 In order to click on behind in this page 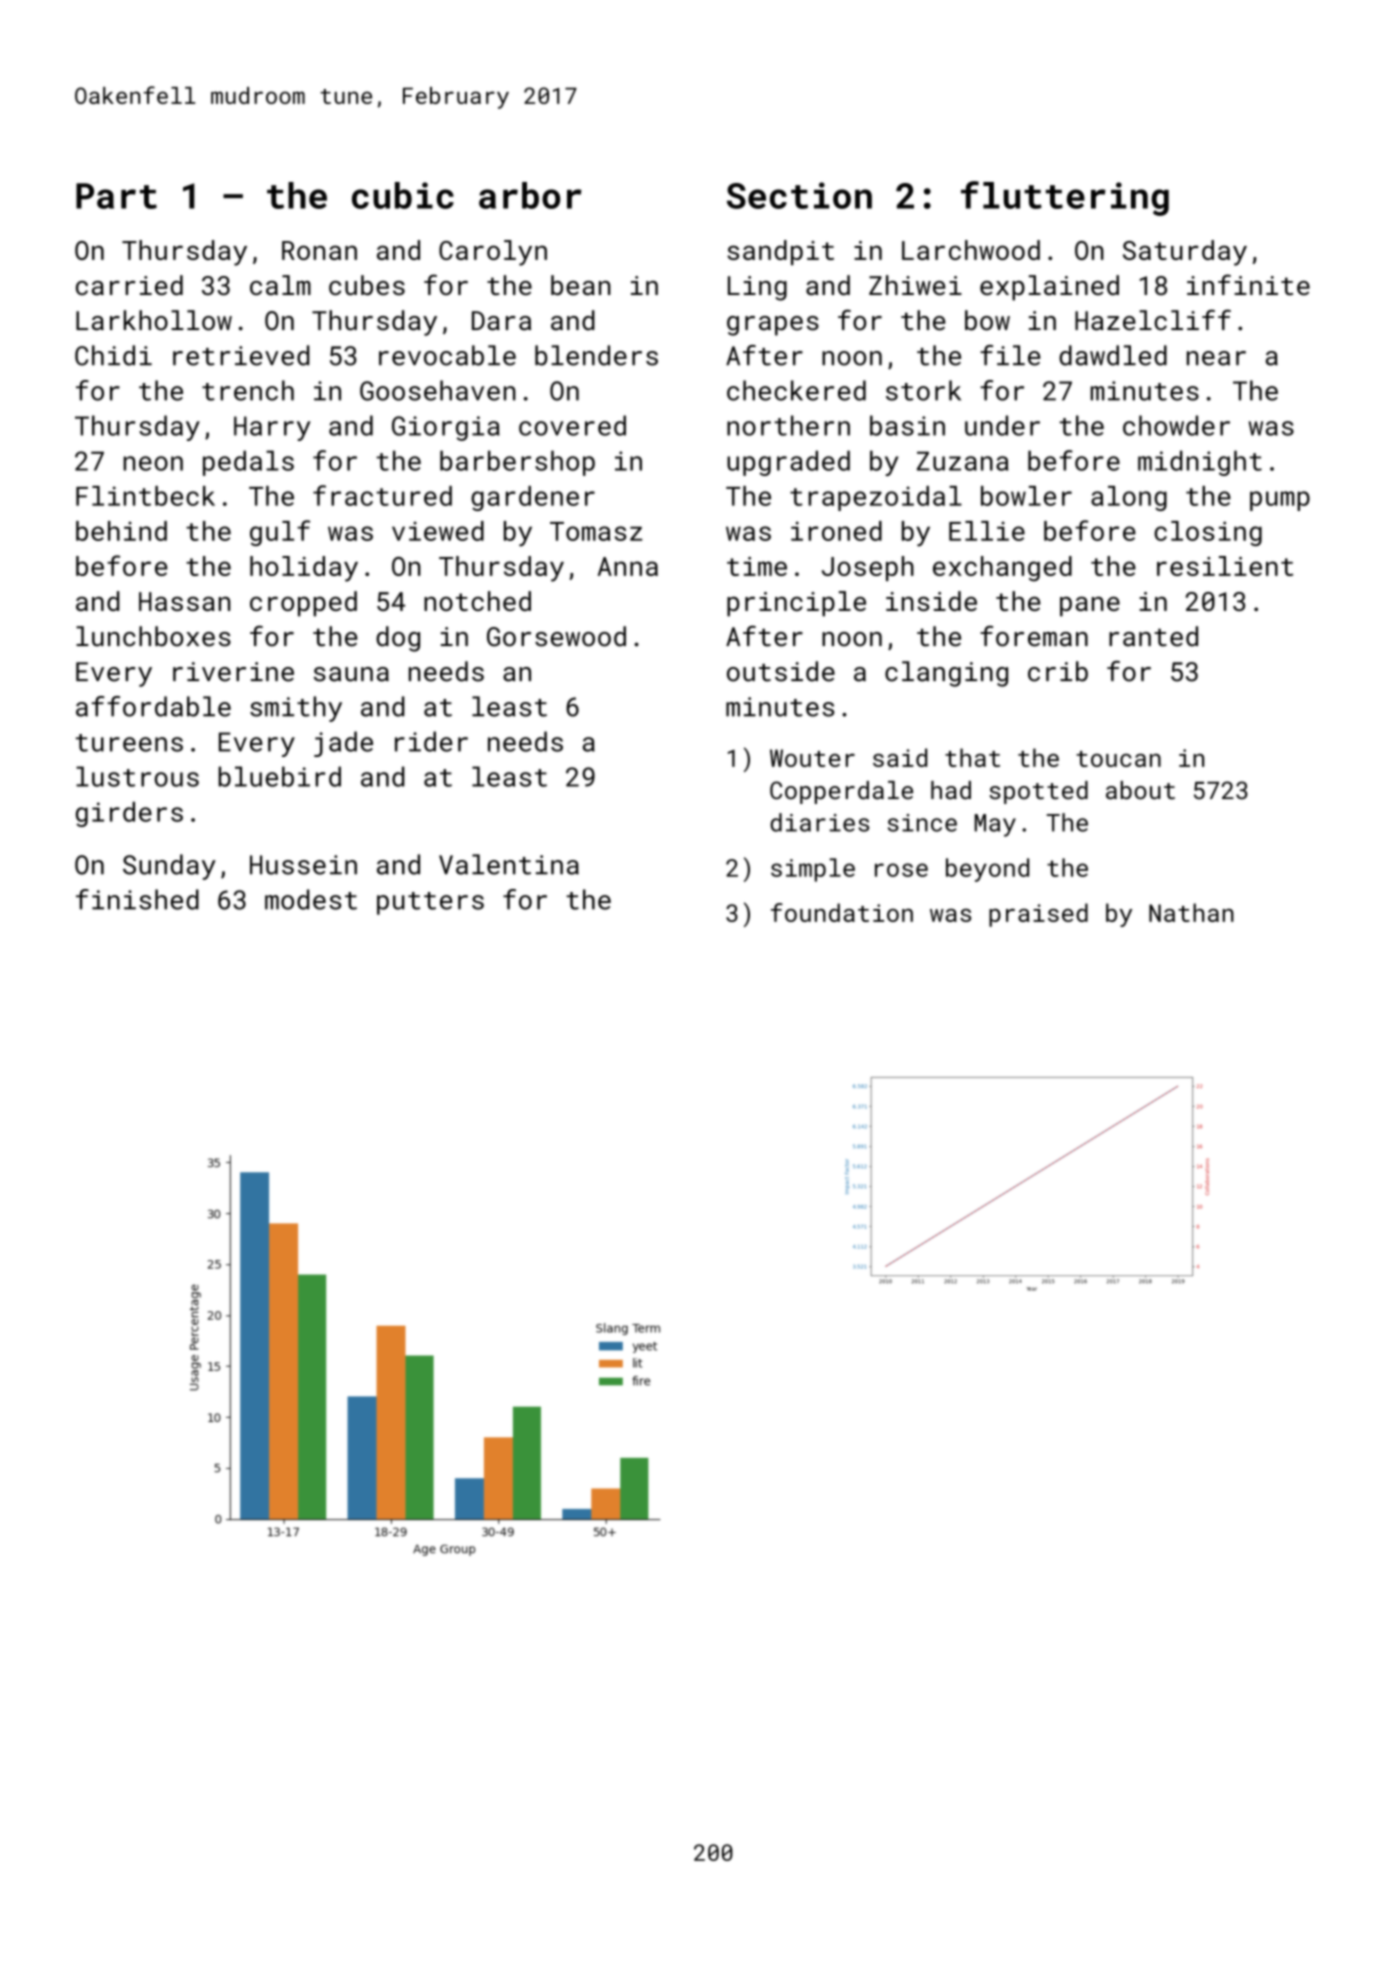, I will do `click(121, 531)`.
